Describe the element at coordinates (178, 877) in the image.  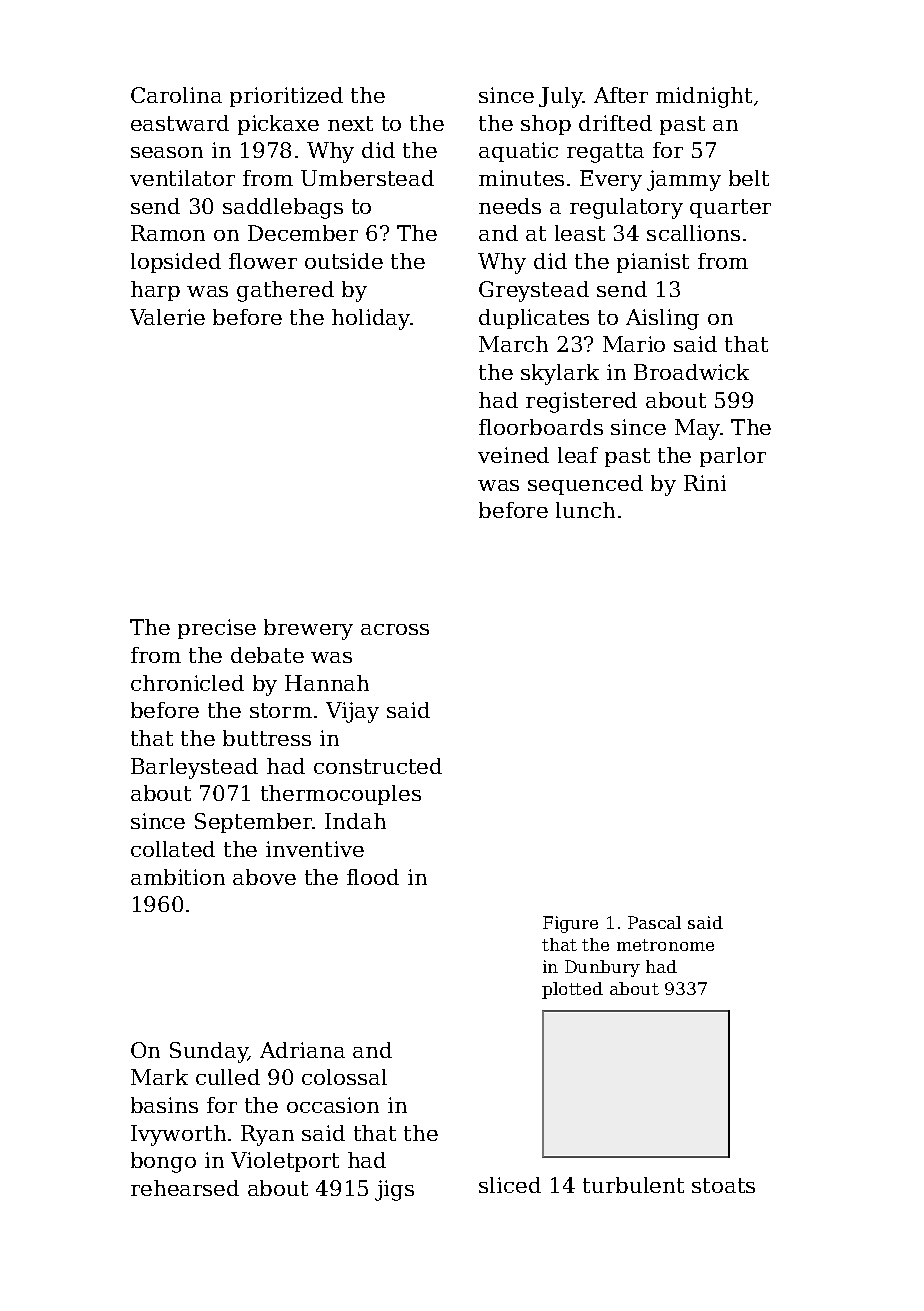
I see `ambition` at that location.
